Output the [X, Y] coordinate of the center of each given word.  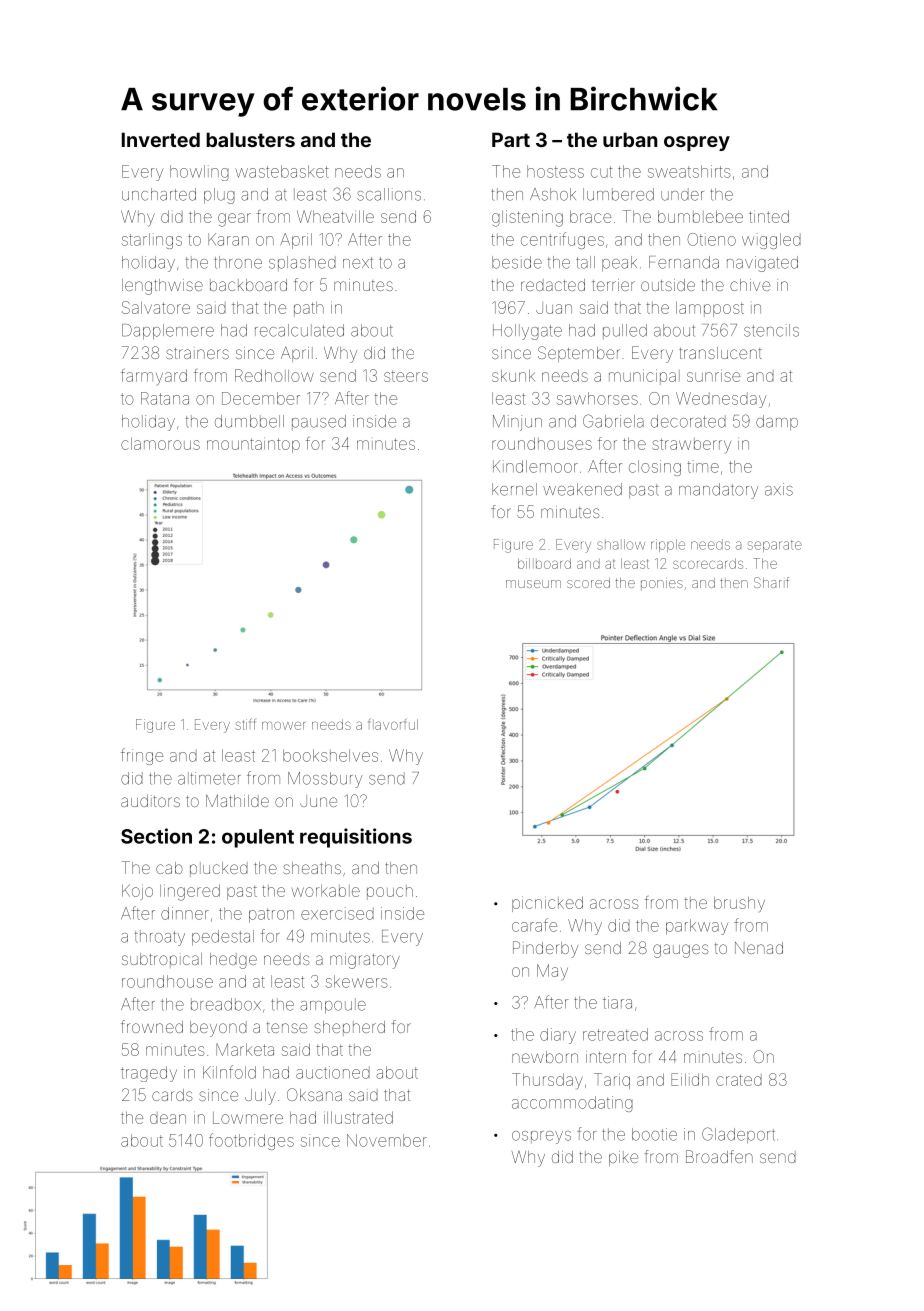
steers [406, 376]
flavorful [393, 724]
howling [199, 173]
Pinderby [545, 949]
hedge [233, 961]
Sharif [771, 582]
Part [511, 139]
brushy [739, 904]
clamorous [160, 444]
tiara [617, 1002]
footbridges [251, 1141]
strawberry [691, 445]
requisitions [356, 838]
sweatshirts [689, 171]
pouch [390, 892]
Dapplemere [168, 332]
